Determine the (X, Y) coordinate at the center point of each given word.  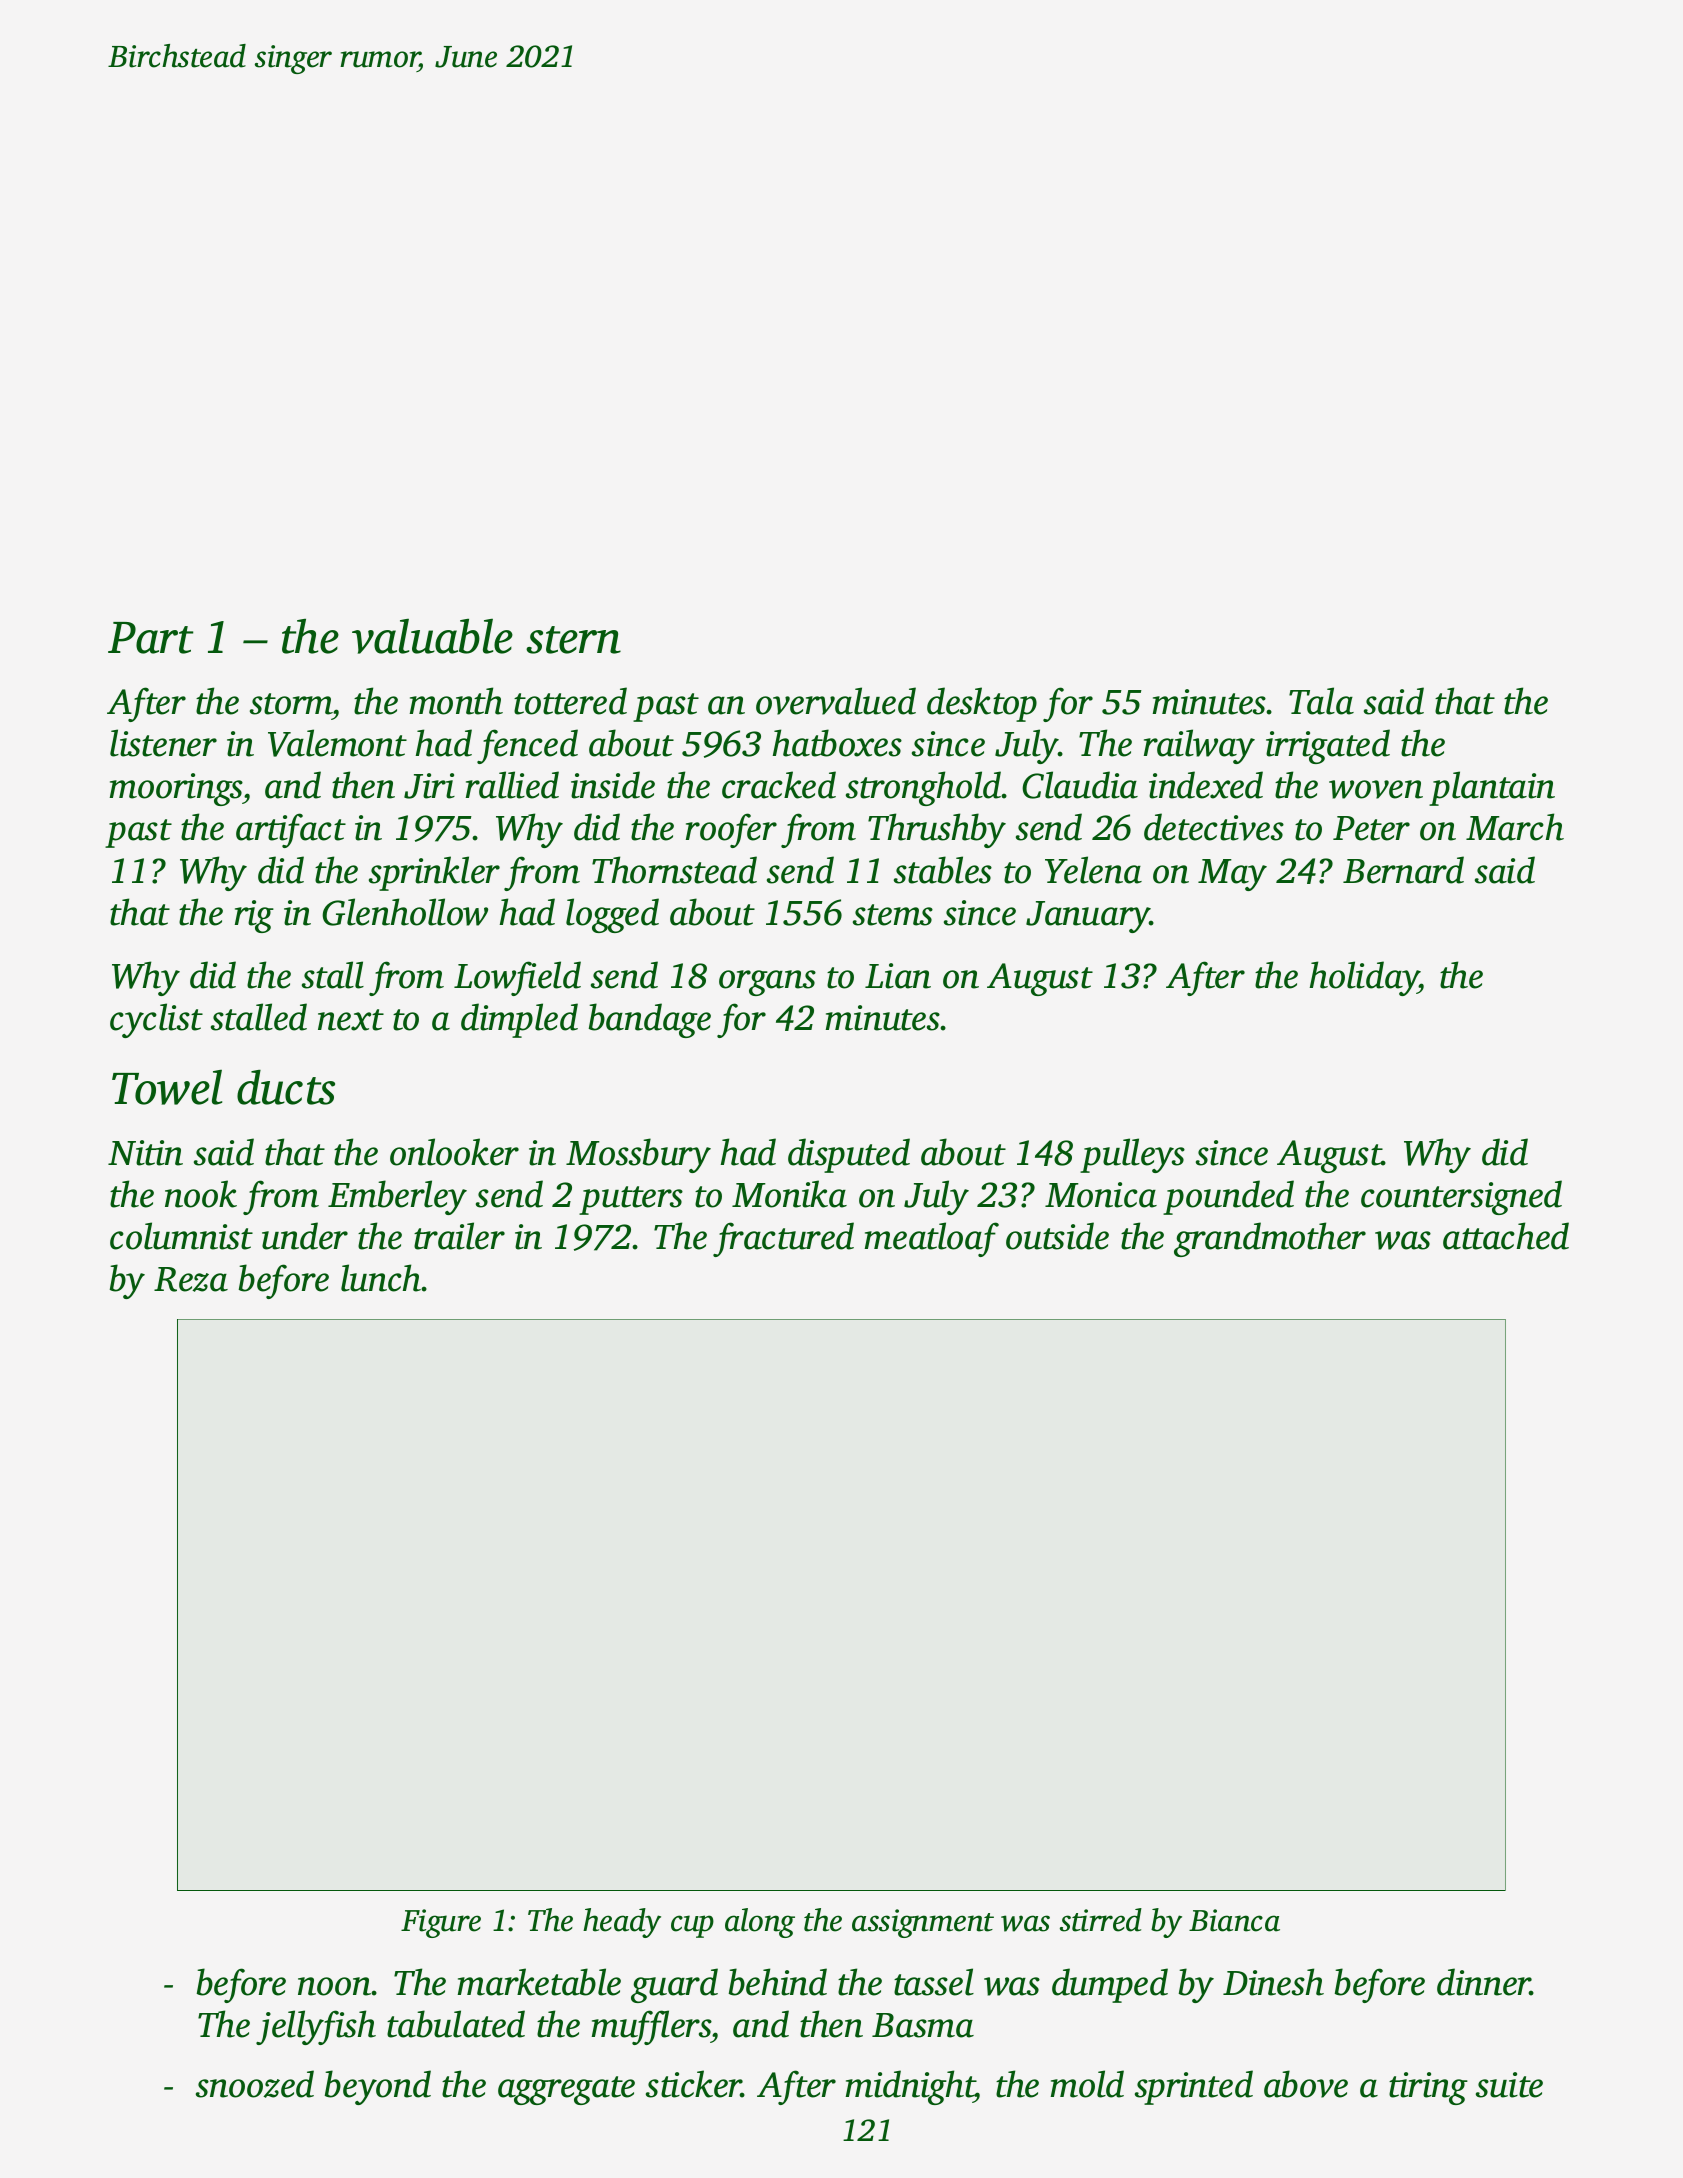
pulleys (1132, 1155)
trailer (459, 1236)
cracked (779, 785)
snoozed (255, 2084)
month (456, 701)
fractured (783, 1239)
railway (1199, 746)
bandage (650, 1020)
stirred (1101, 1920)
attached (1506, 1236)
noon (335, 1986)
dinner (1484, 1982)
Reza (191, 1279)
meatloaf (932, 1239)
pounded (1228, 1197)
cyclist (156, 1020)
